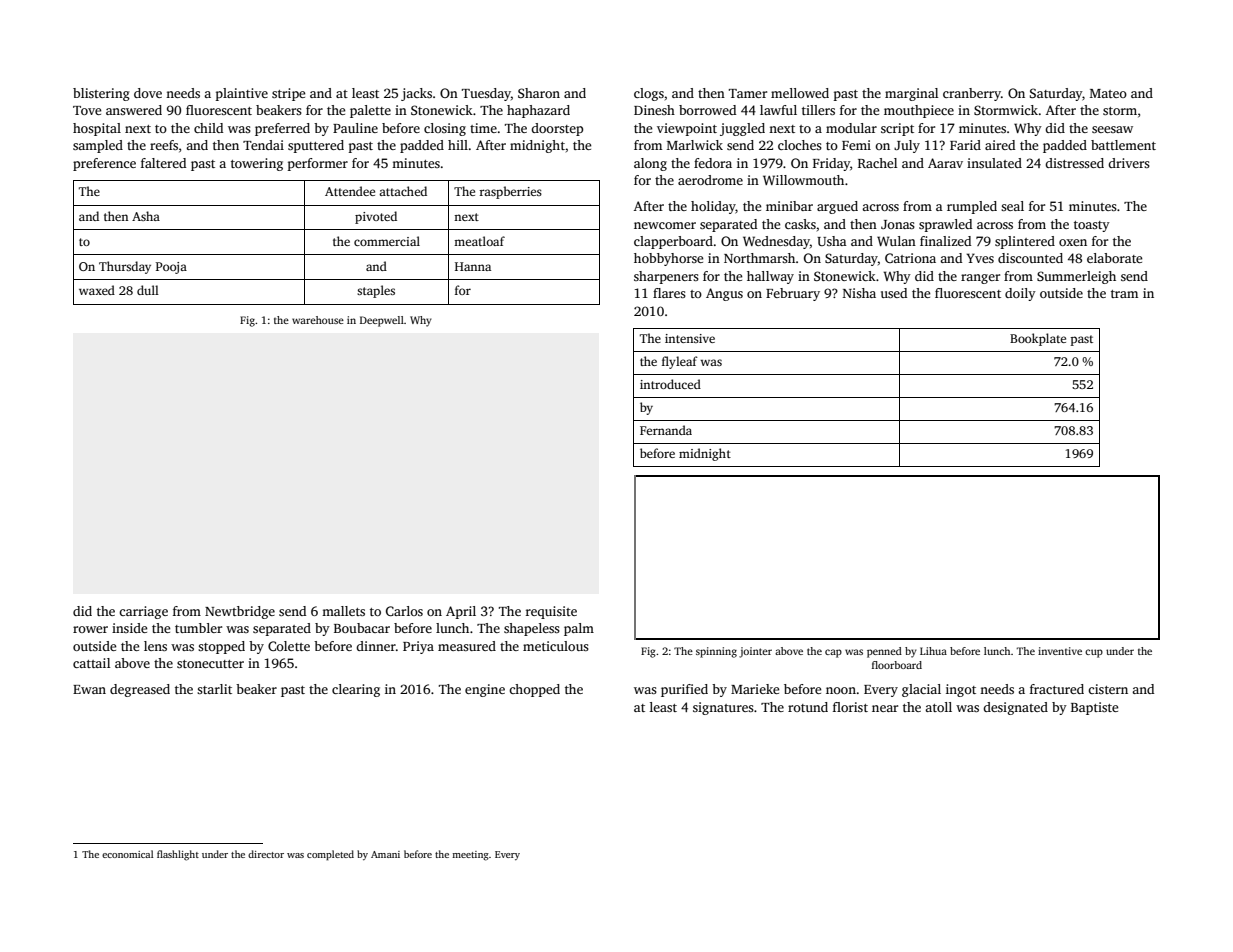  Describe the element at coordinates (945, 241) in the screenshot. I see `finalized` at that location.
